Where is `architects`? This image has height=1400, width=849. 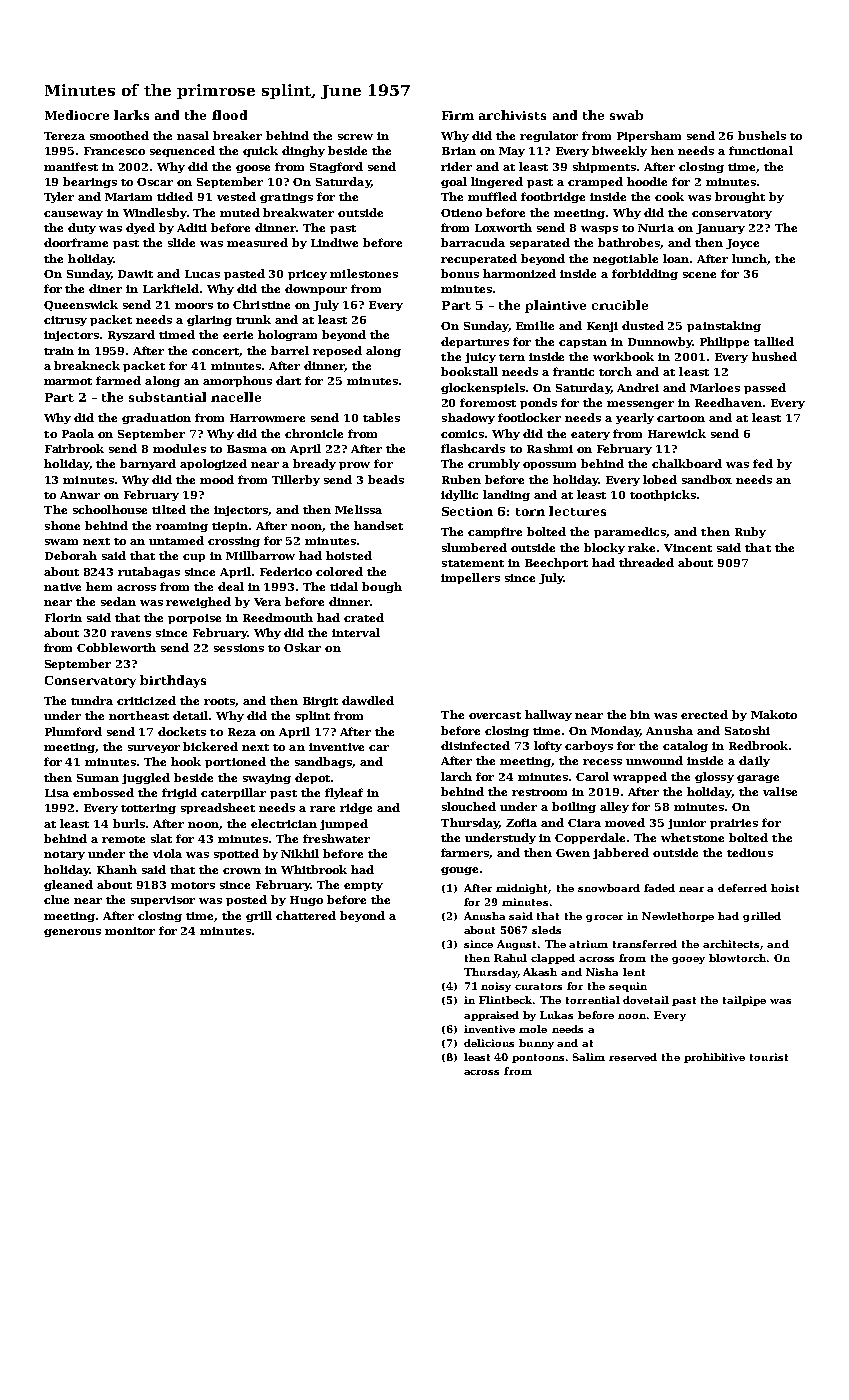 architects is located at coordinates (731, 944).
